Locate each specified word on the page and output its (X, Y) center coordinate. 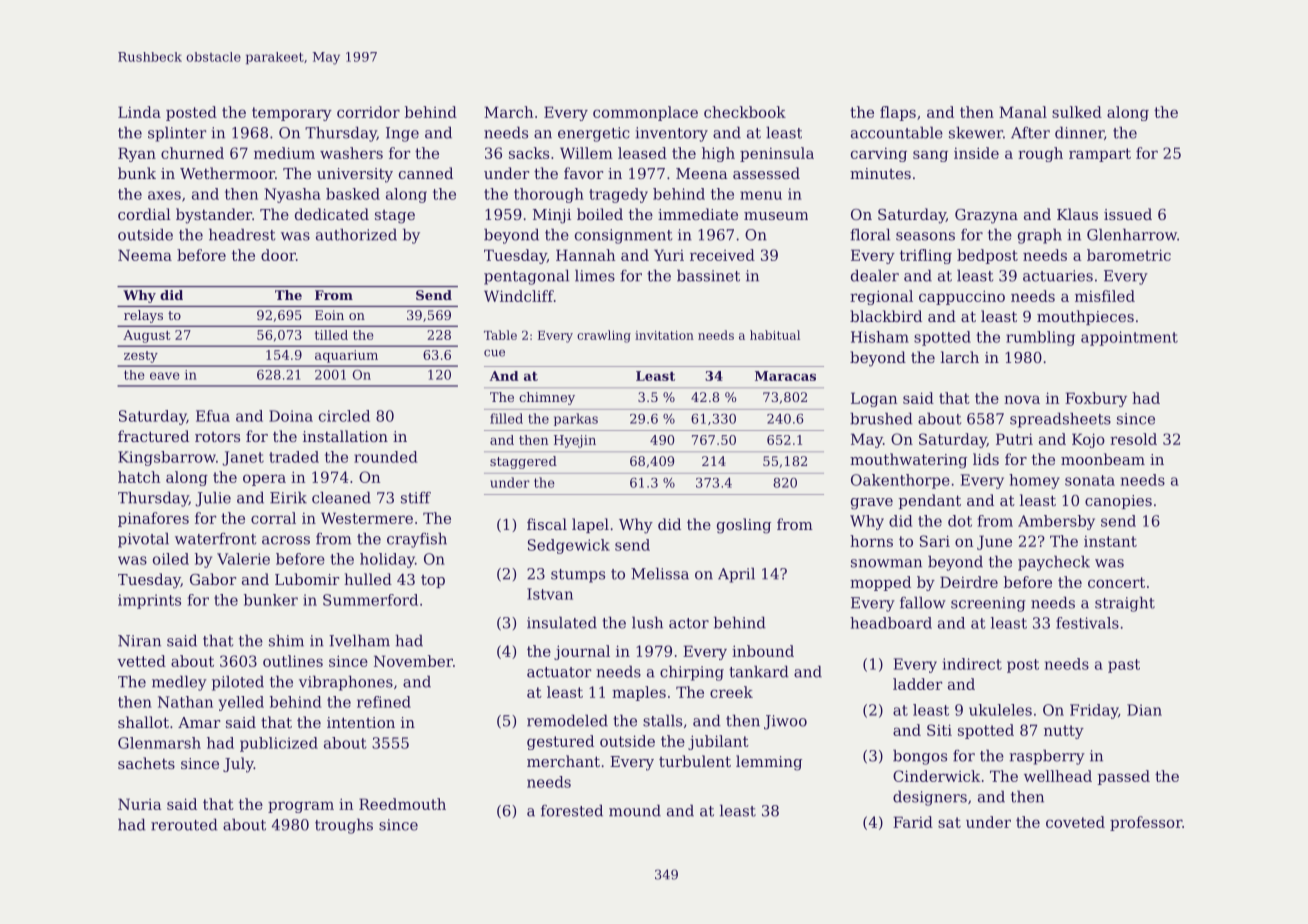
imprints (149, 601)
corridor (368, 112)
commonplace (645, 113)
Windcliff (519, 296)
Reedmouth (402, 804)
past (1124, 666)
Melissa (660, 573)
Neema (145, 255)
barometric (1129, 255)
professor (1146, 823)
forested (572, 810)
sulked (1077, 112)
